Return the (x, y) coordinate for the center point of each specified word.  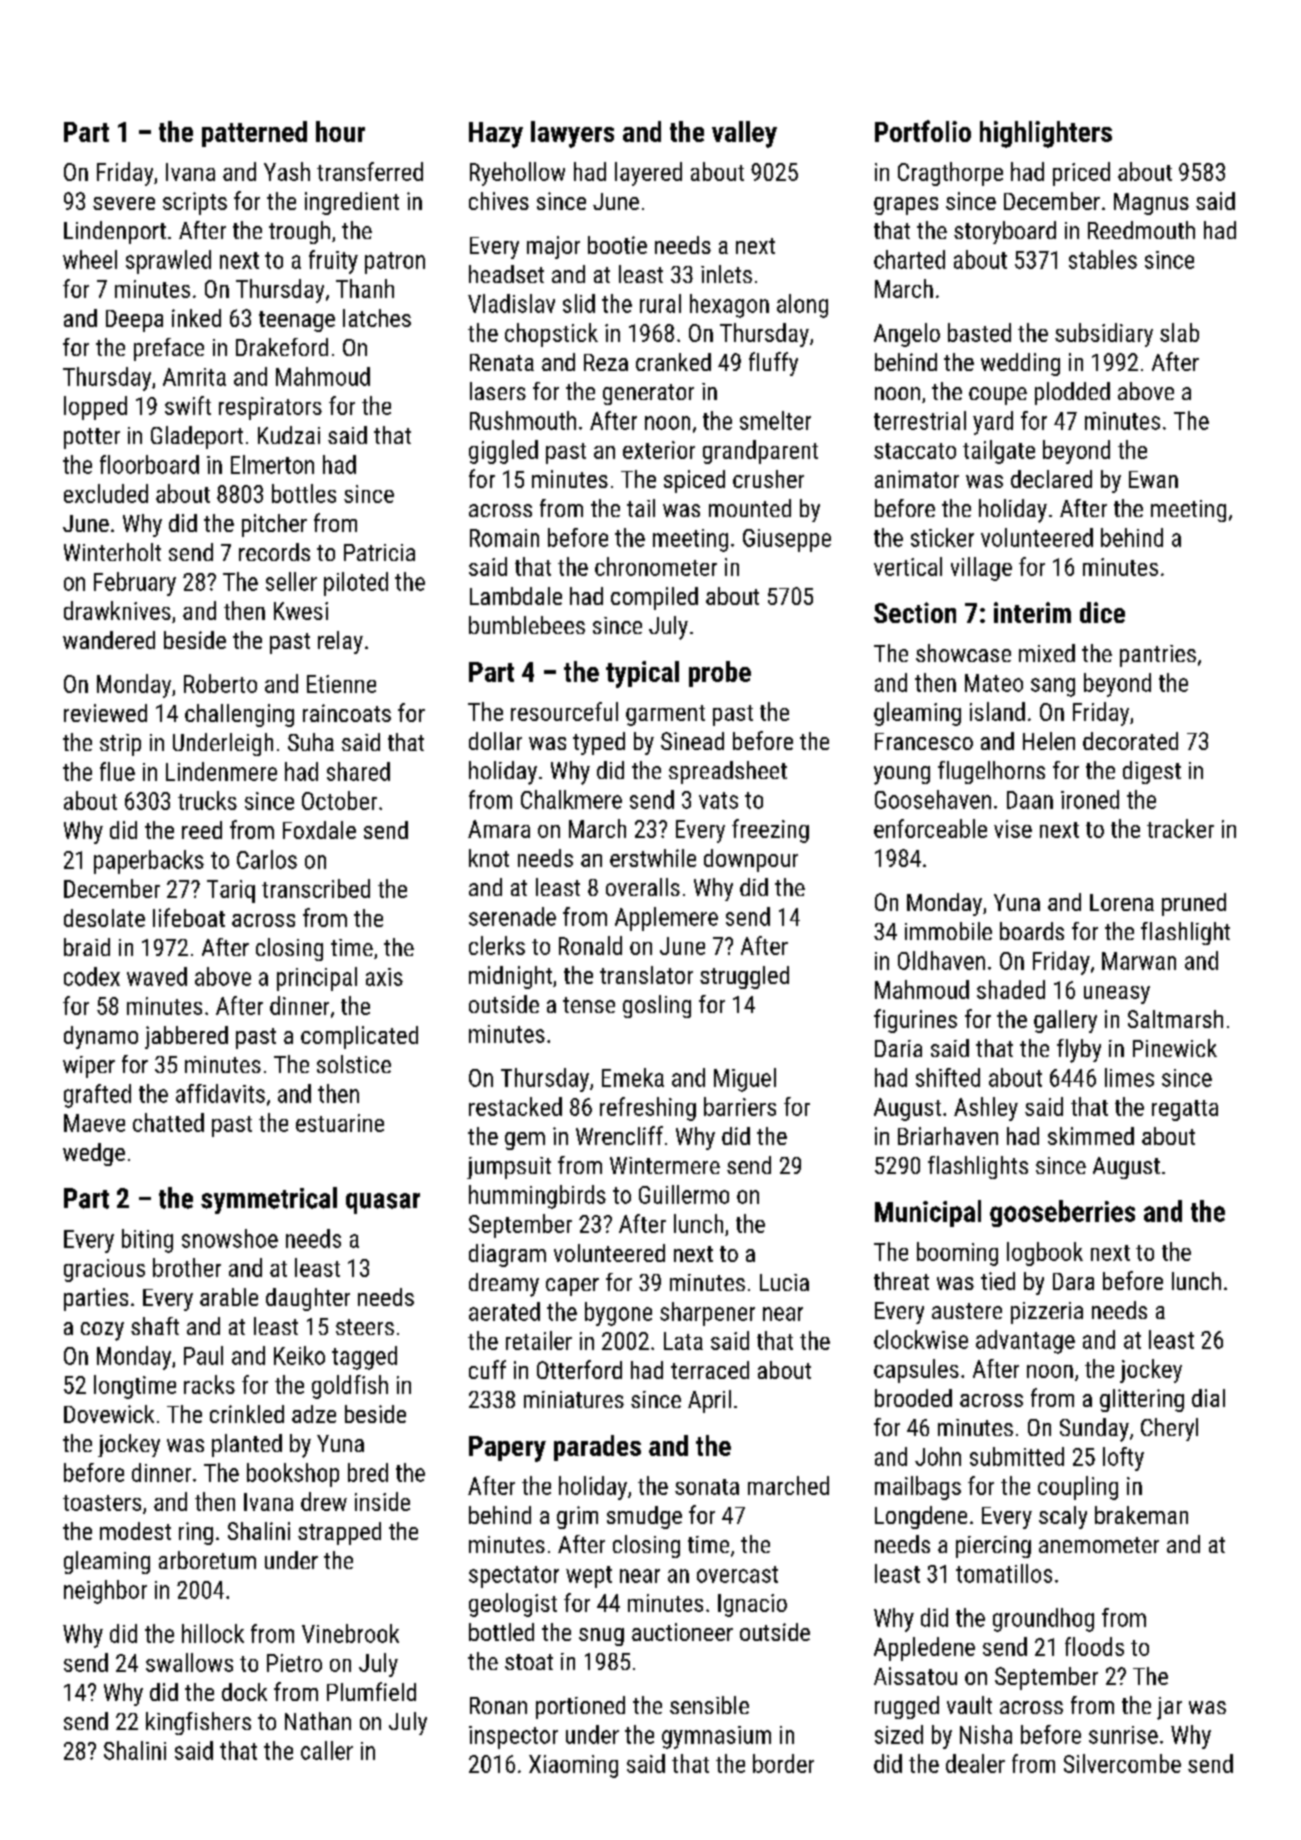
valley (744, 134)
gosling (657, 1006)
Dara (1073, 1281)
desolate (104, 918)
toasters (102, 1503)
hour (340, 131)
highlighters (1046, 134)
